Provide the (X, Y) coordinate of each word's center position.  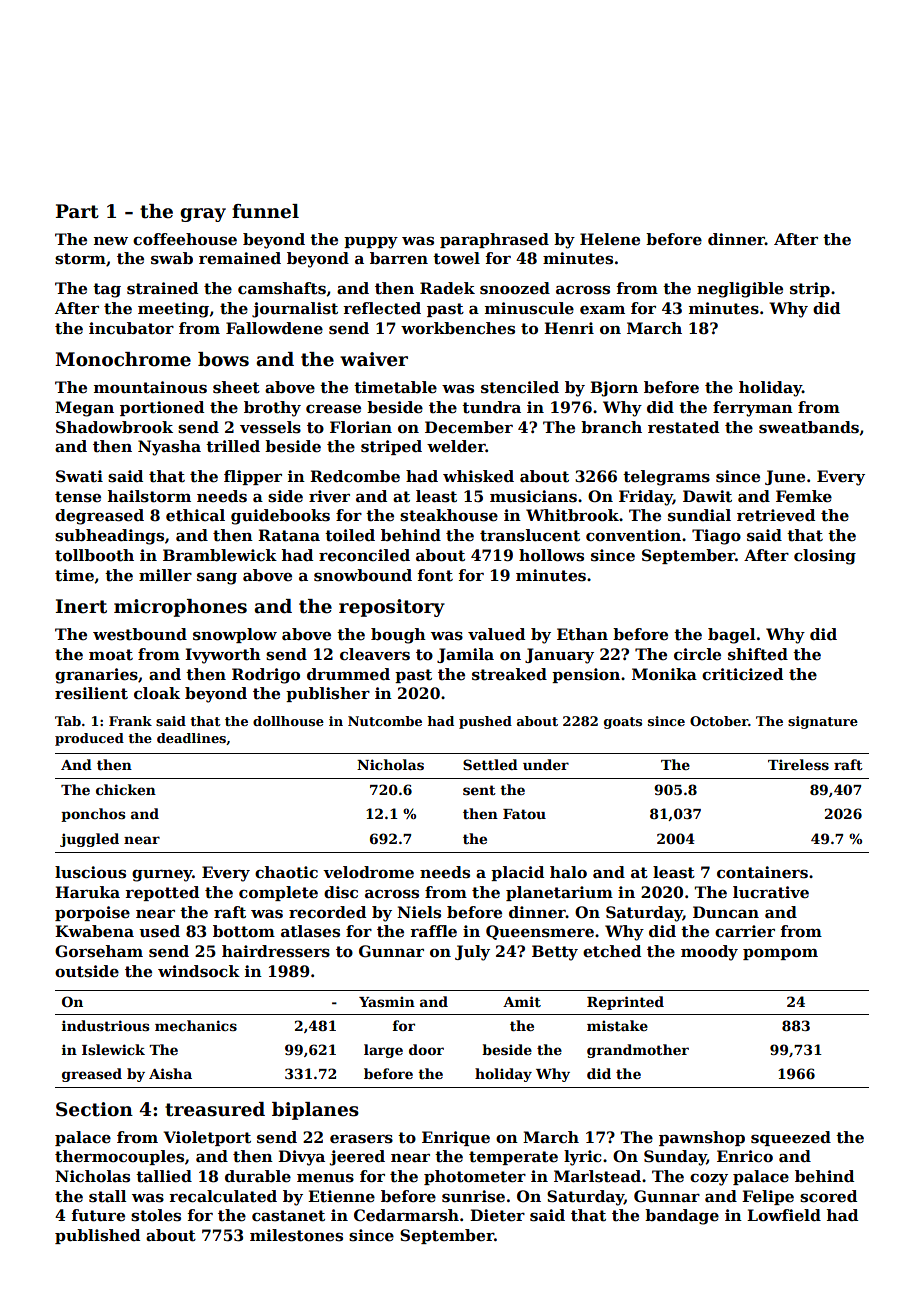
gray (203, 215)
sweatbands (809, 427)
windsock (199, 971)
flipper (253, 477)
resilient (91, 693)
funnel (265, 211)
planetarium (559, 893)
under (546, 764)
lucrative (771, 892)
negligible (740, 290)
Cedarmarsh (406, 1215)
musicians (533, 496)
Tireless (798, 764)
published (97, 1236)
